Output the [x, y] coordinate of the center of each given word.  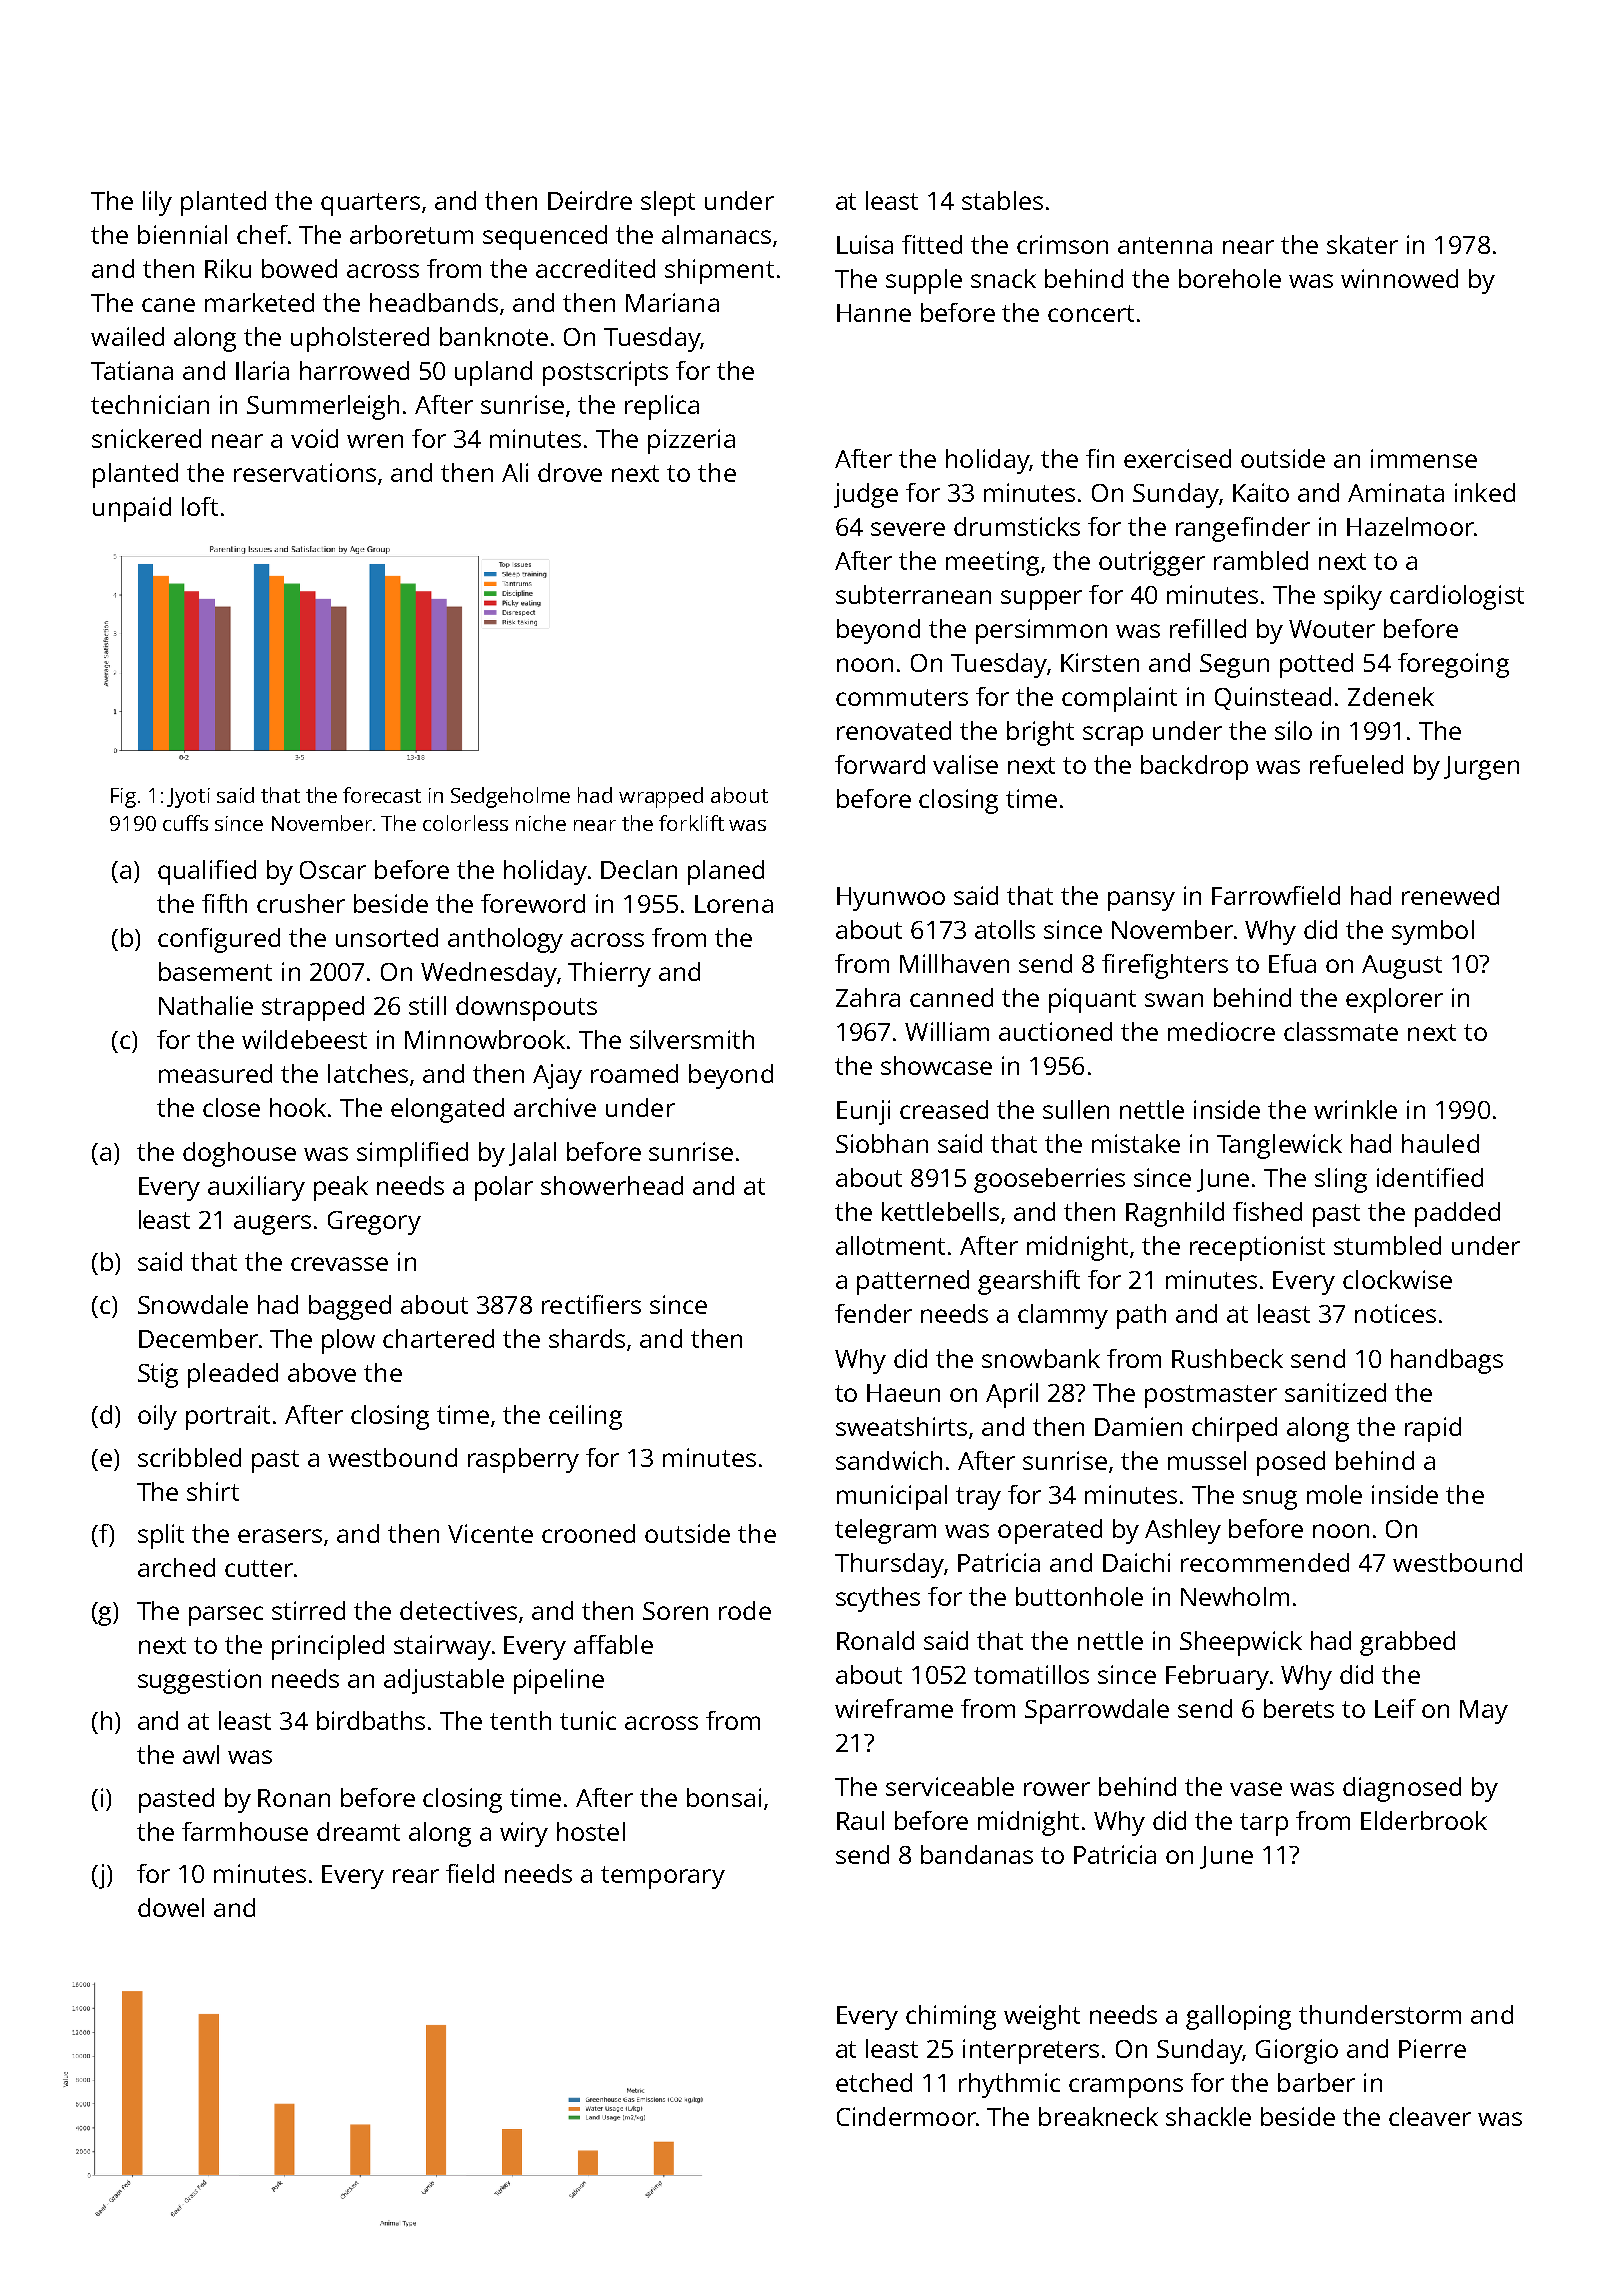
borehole [1230, 278]
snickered [146, 438]
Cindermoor [906, 2116]
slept [668, 203]
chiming [951, 2017]
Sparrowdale [1097, 1711]
